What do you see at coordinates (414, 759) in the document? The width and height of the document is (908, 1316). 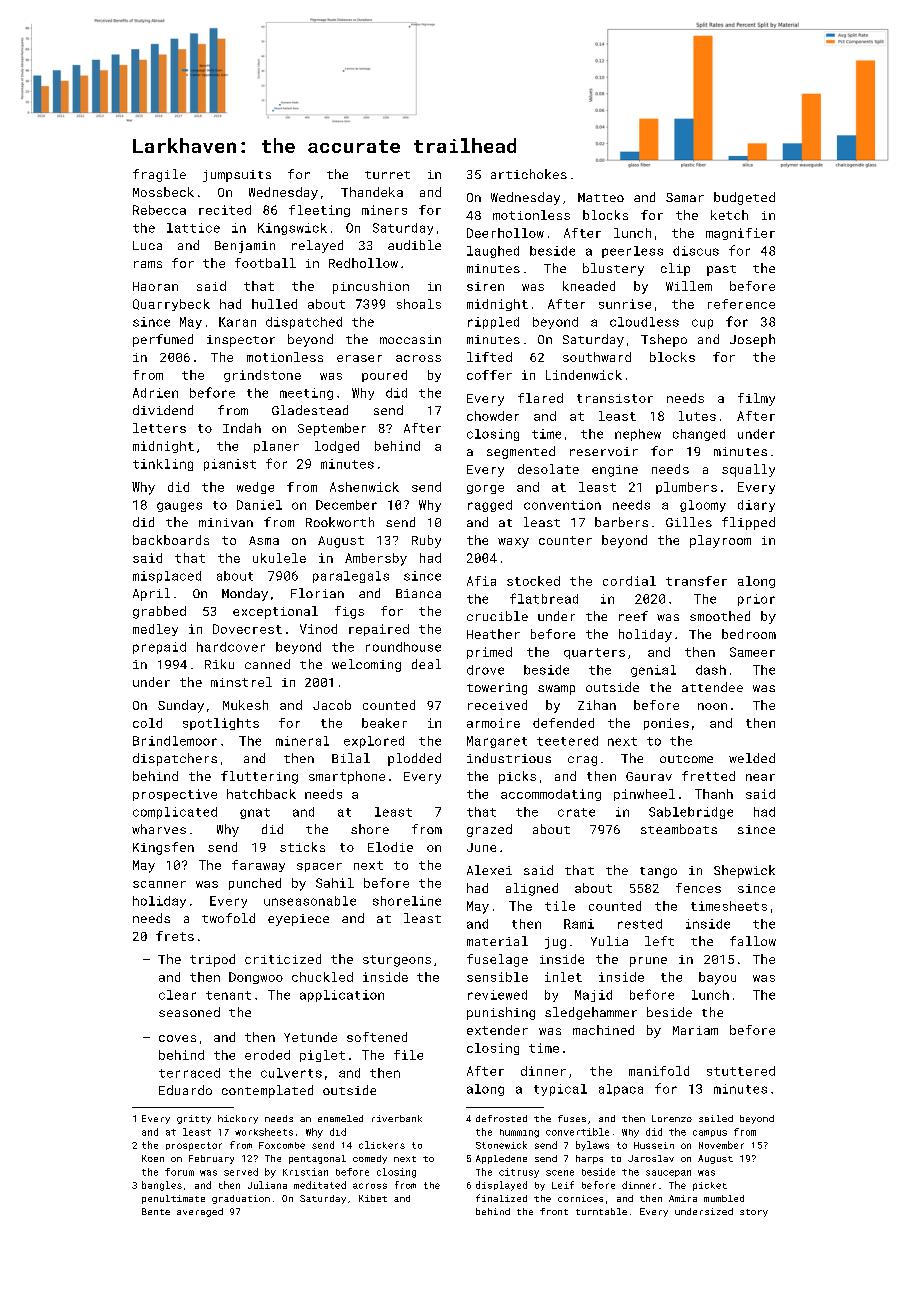 I see `plodded` at bounding box center [414, 759].
